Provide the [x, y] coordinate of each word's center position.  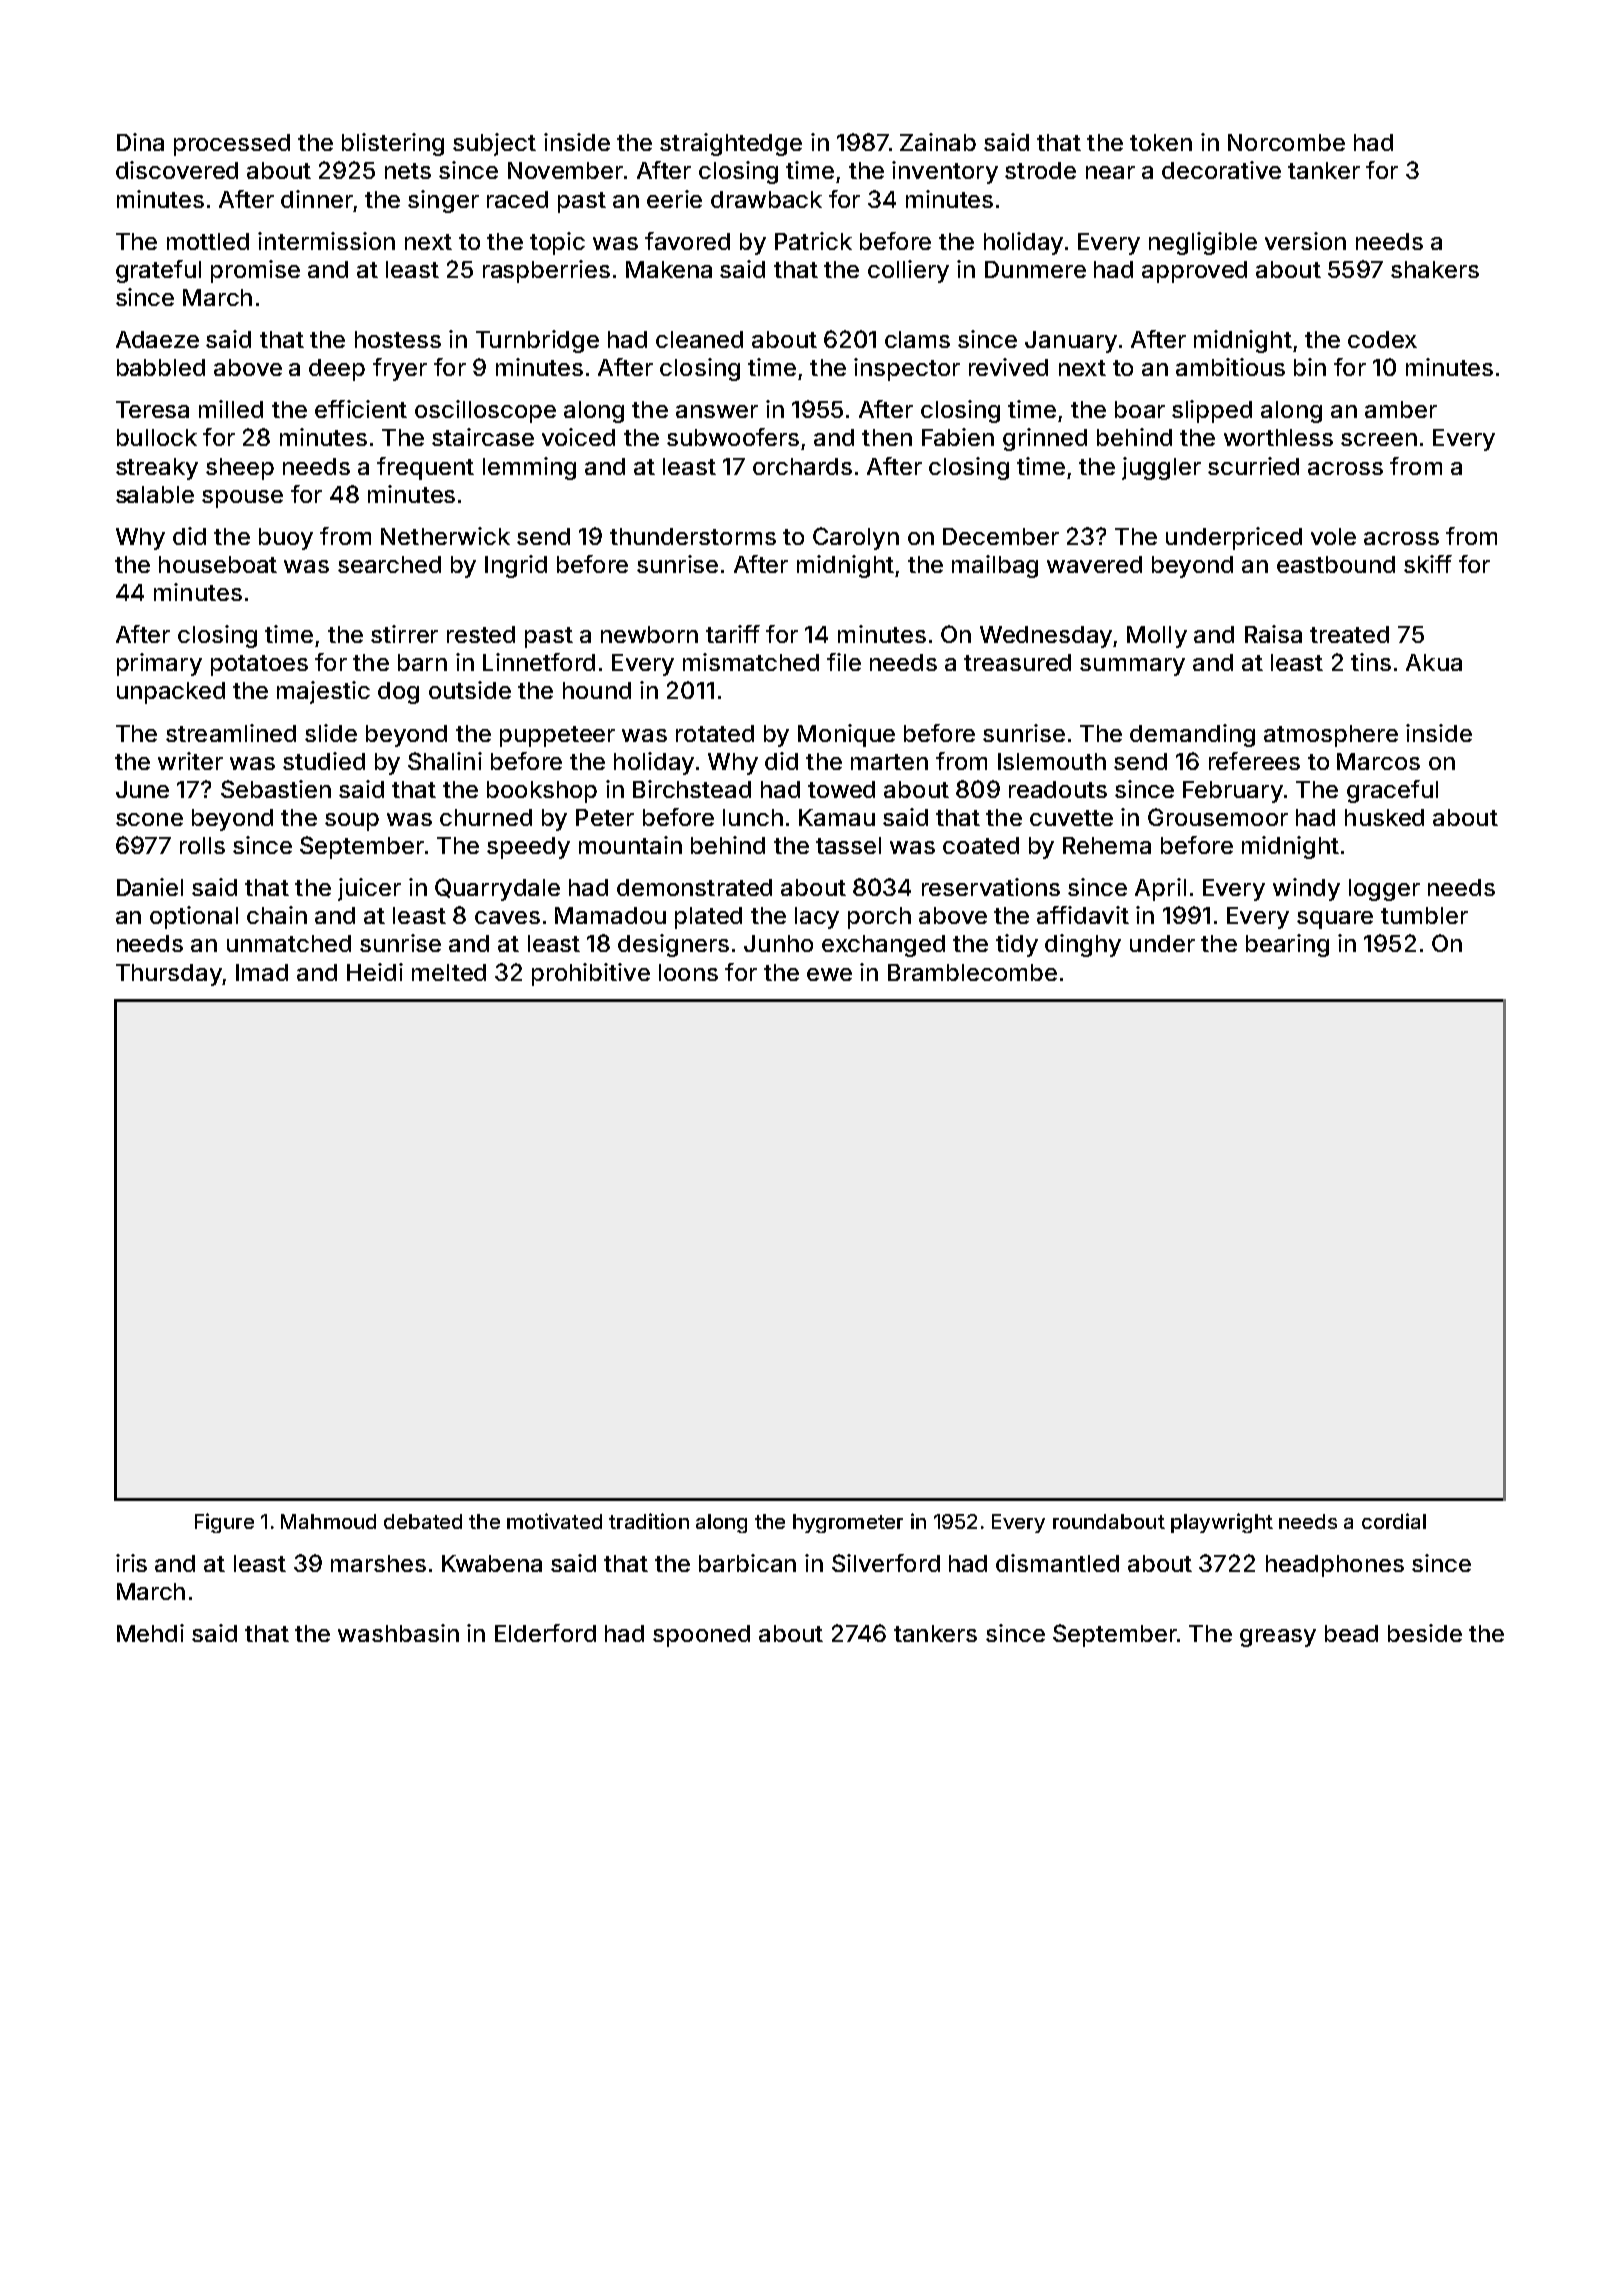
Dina [140, 142]
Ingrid [516, 566]
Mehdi [150, 1633]
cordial [1394, 1521]
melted [449, 972]
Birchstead [692, 789]
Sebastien [276, 789]
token [1161, 142]
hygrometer [848, 1523]
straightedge [731, 144]
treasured [1017, 662]
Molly [1157, 637]
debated [423, 1521]
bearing [1287, 945]
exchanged [883, 946]
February [1233, 792]
